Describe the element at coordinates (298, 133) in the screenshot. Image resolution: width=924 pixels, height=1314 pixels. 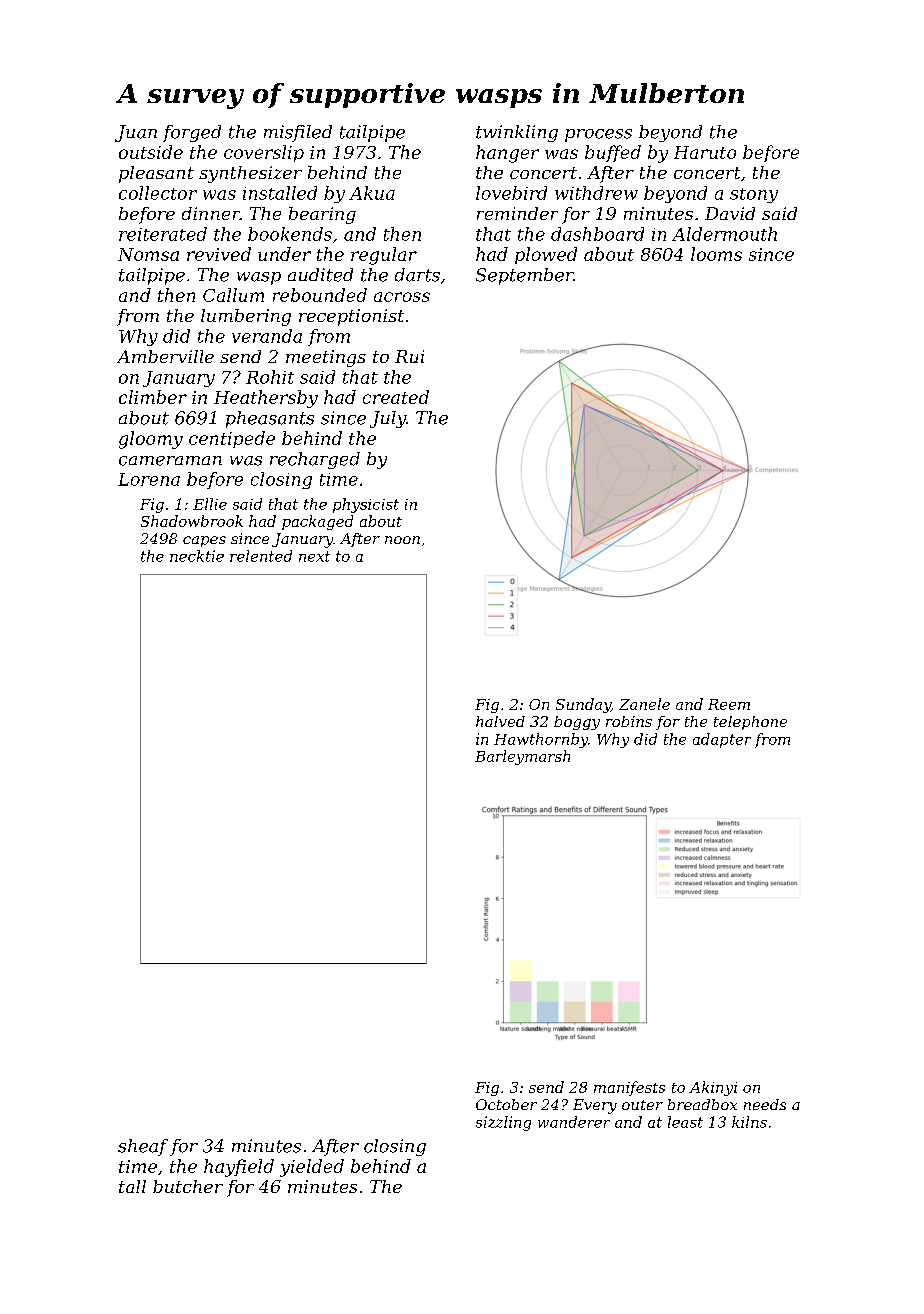
I see `misfiled` at that location.
